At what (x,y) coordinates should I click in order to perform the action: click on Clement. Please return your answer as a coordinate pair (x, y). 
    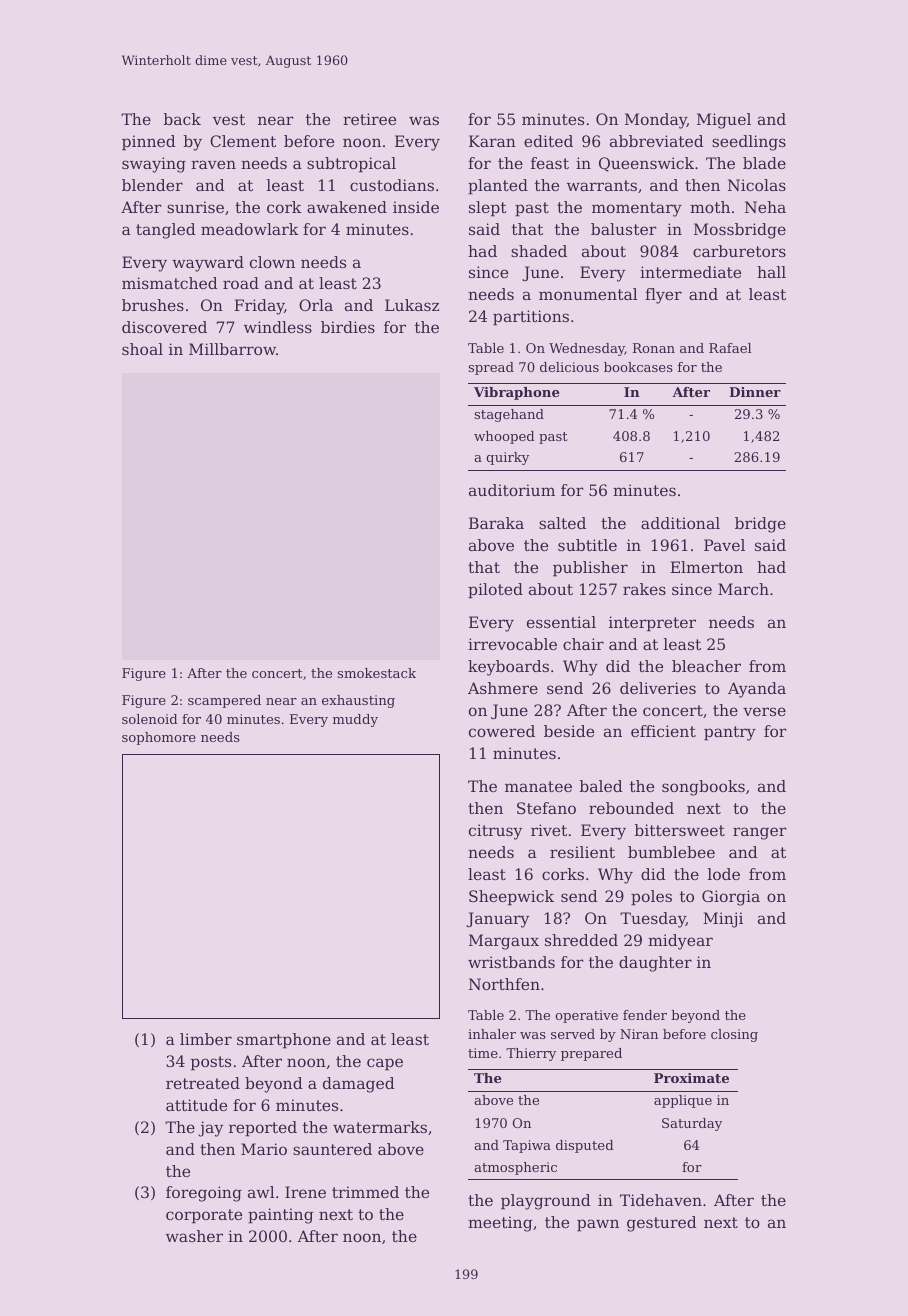
    Looking at the image, I should click on (243, 141).
